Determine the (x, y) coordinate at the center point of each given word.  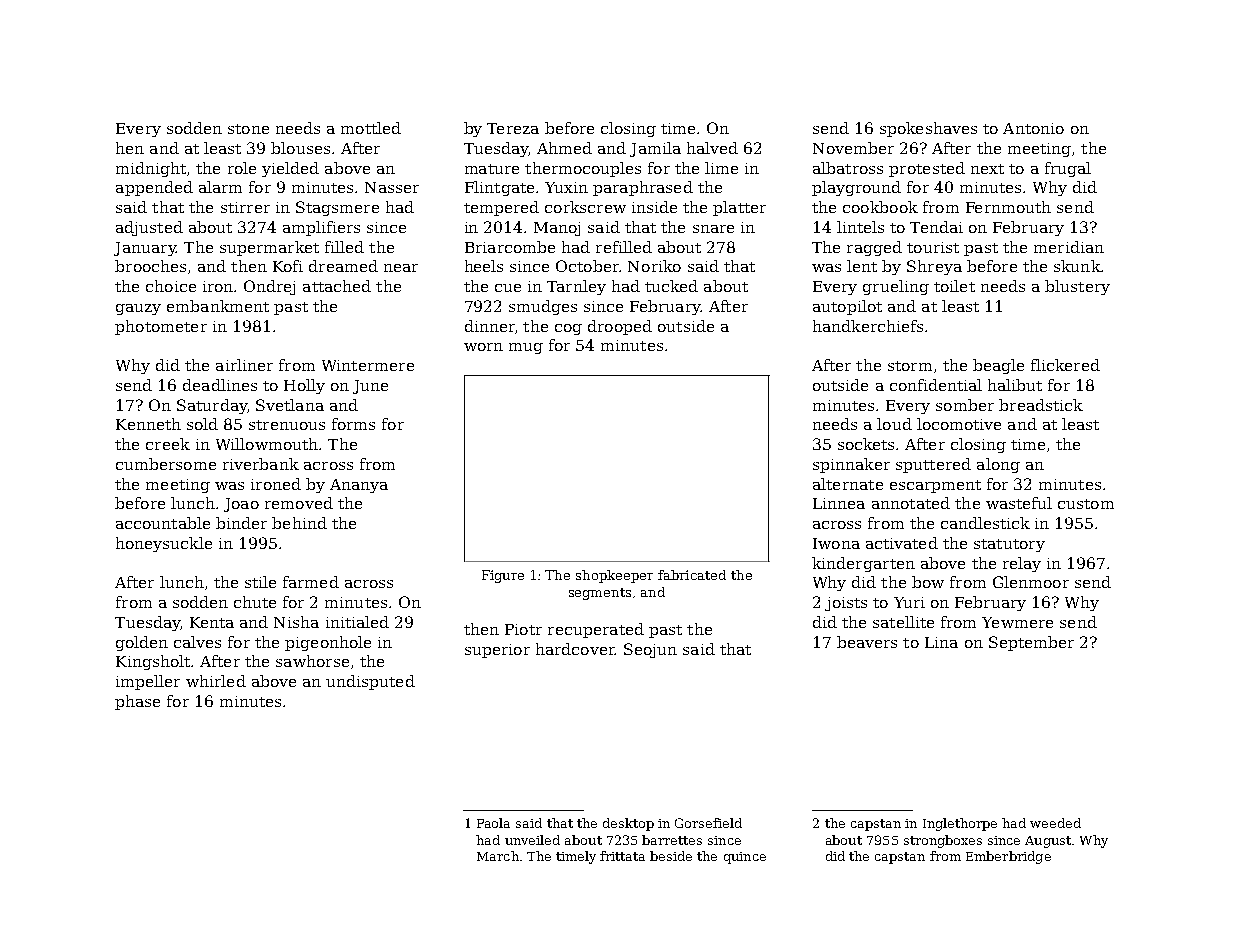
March (498, 856)
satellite (903, 622)
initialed (357, 622)
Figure (503, 576)
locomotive (959, 424)
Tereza (513, 128)
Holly (304, 386)
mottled (371, 128)
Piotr (523, 629)
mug (526, 348)
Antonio (1033, 128)
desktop (628, 824)
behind (299, 523)
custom (1086, 504)
